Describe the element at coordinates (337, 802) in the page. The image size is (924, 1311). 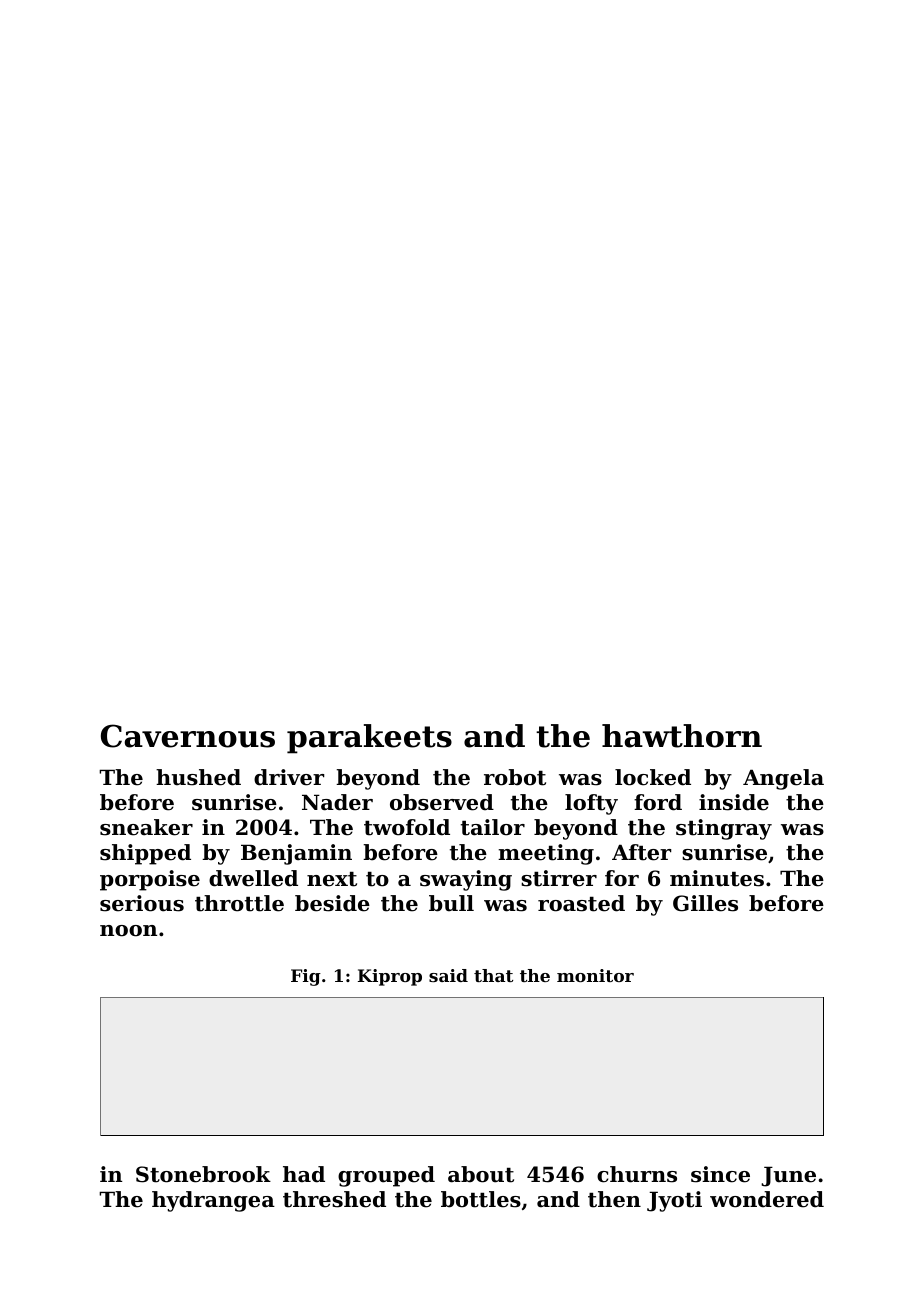
I see `Nader` at that location.
